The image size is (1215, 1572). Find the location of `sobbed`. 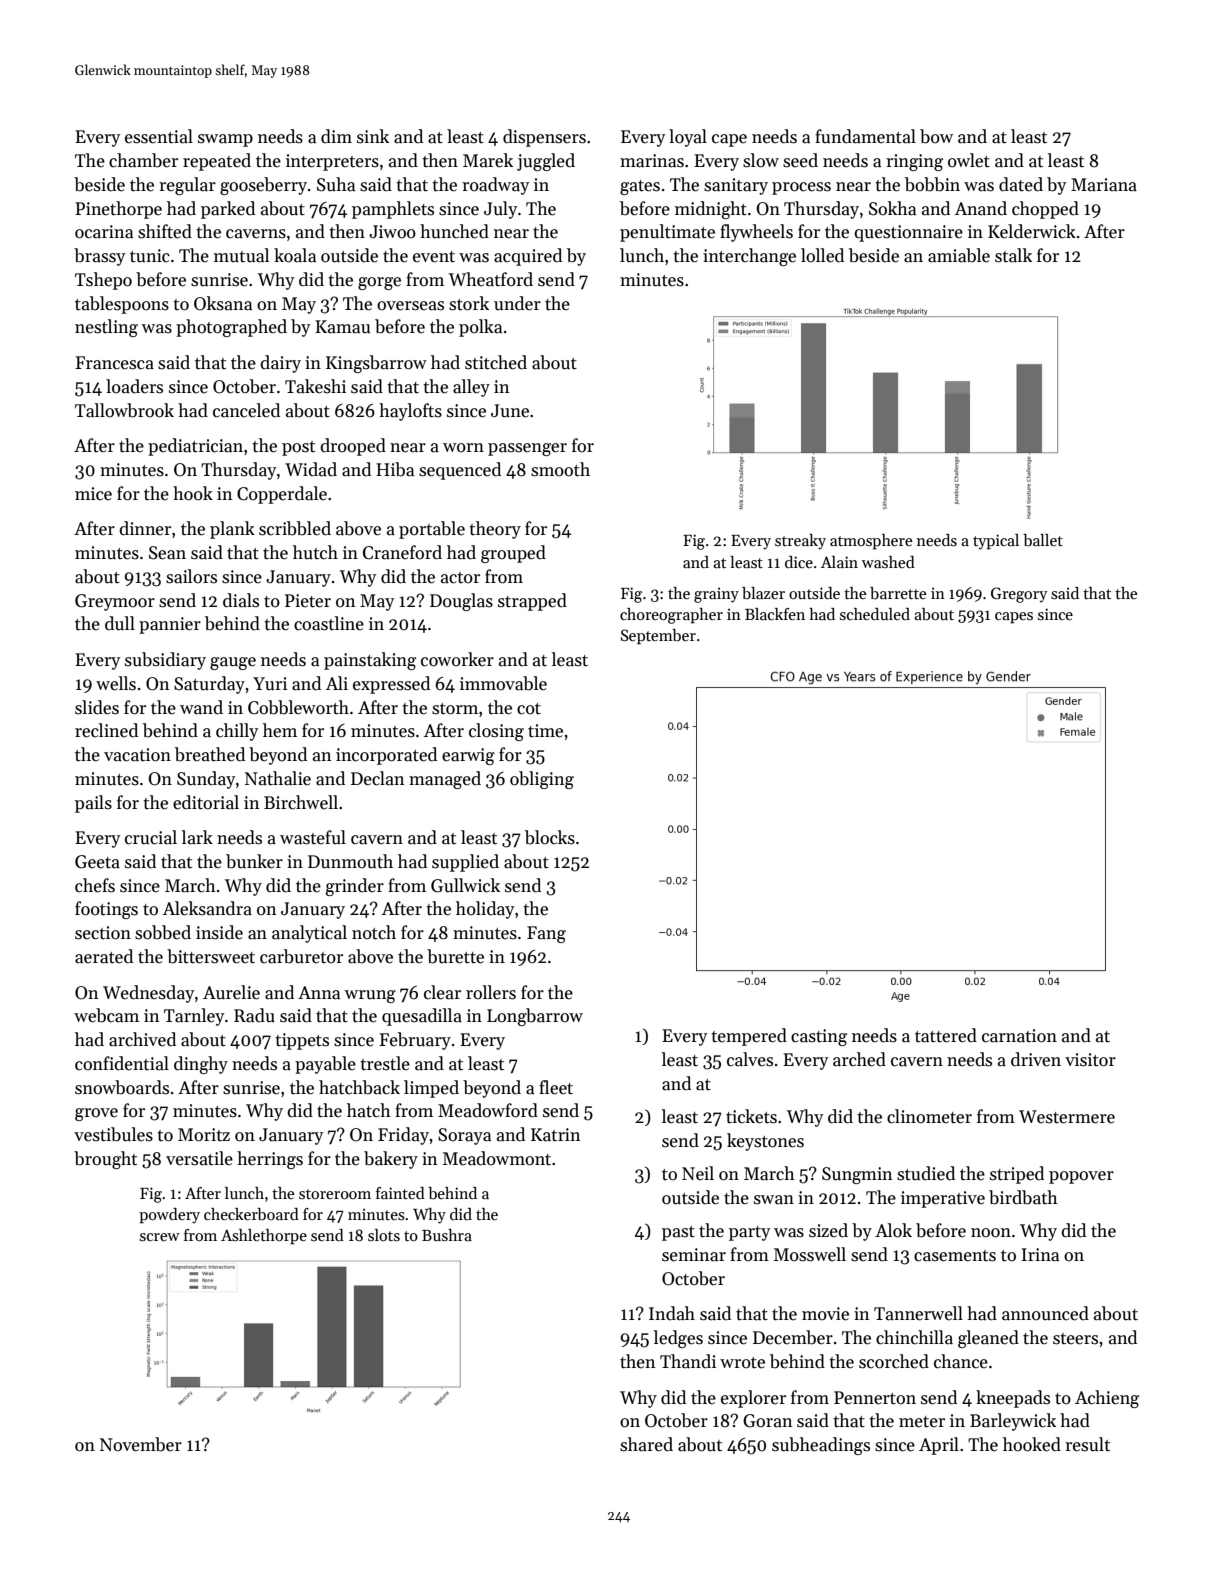

sobbed is located at coordinates (163, 932).
